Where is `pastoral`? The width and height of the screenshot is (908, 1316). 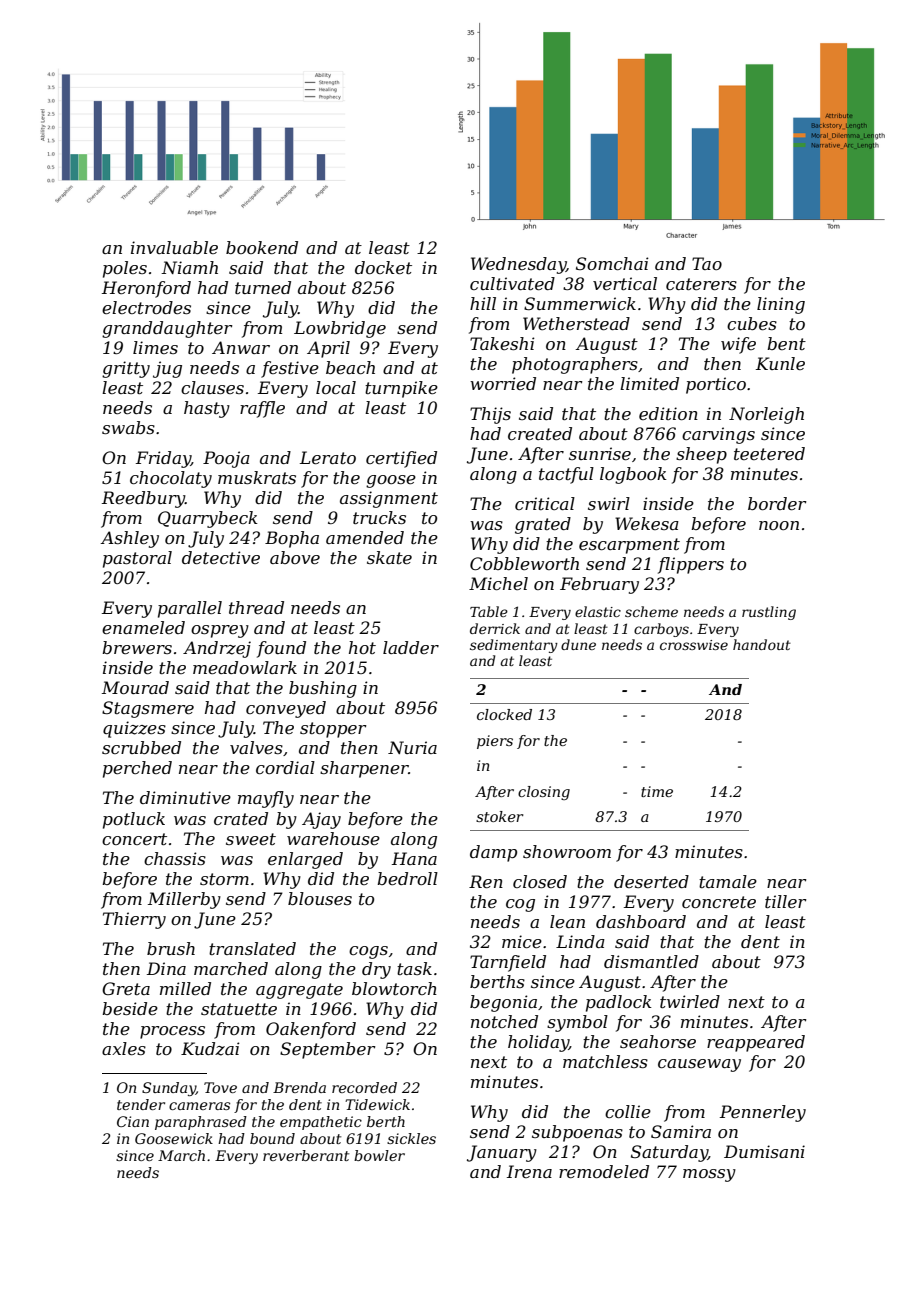
pastoral is located at coordinates (137, 559).
